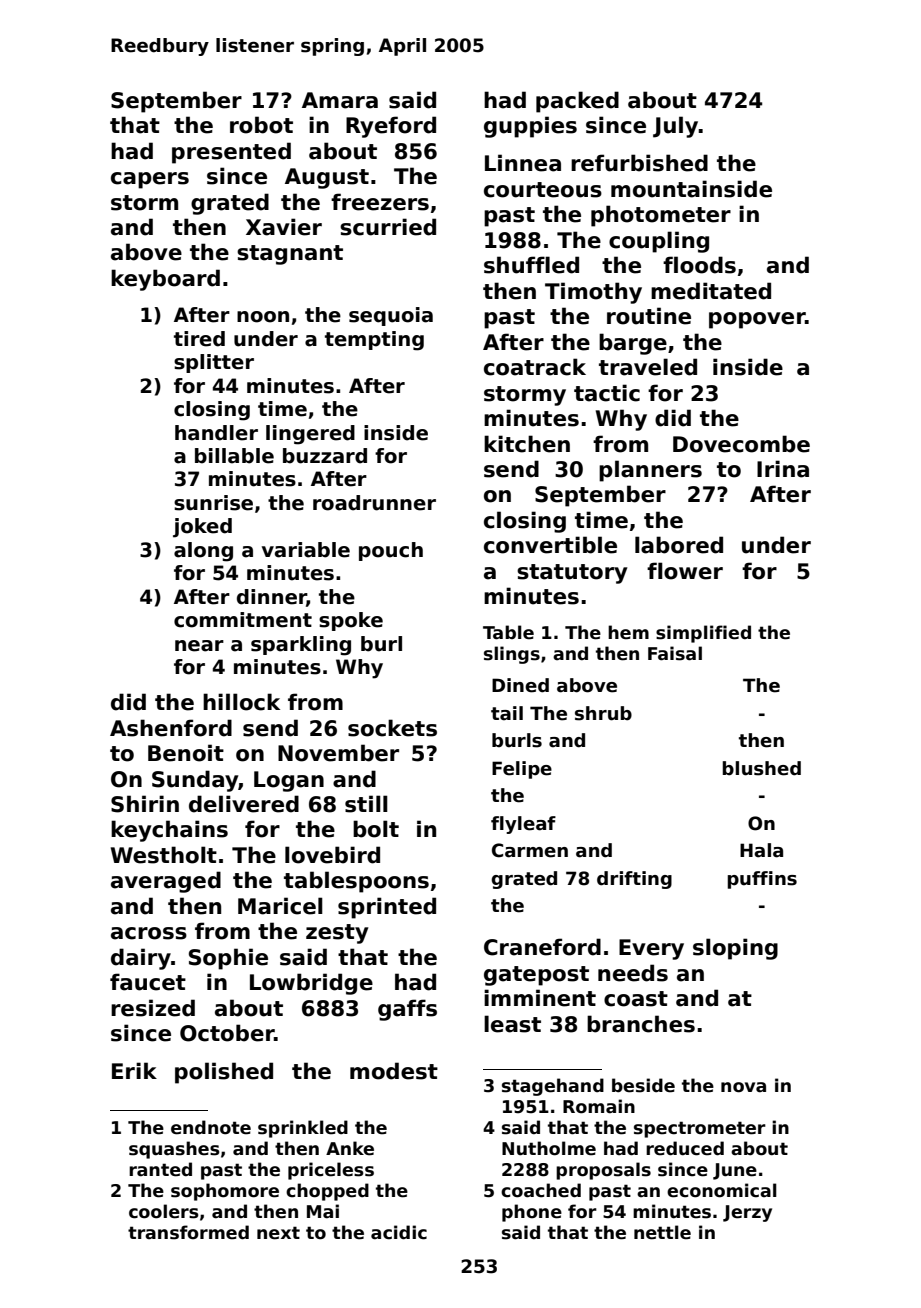  I want to click on slings, so click(512, 655).
